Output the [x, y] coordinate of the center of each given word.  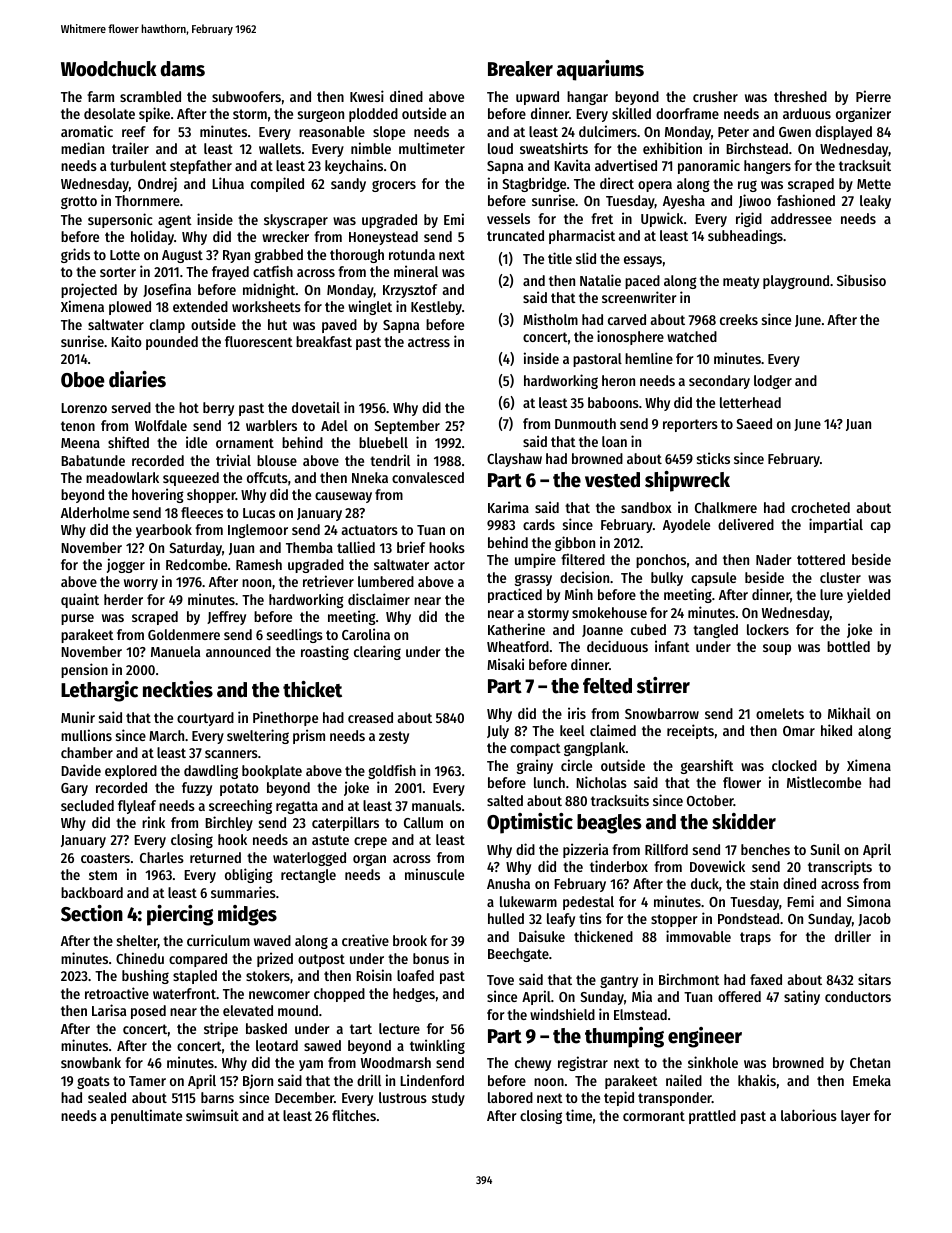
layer [855, 1117]
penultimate [146, 1116]
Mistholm [550, 319]
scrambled [150, 96]
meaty [741, 282]
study [448, 1099]
